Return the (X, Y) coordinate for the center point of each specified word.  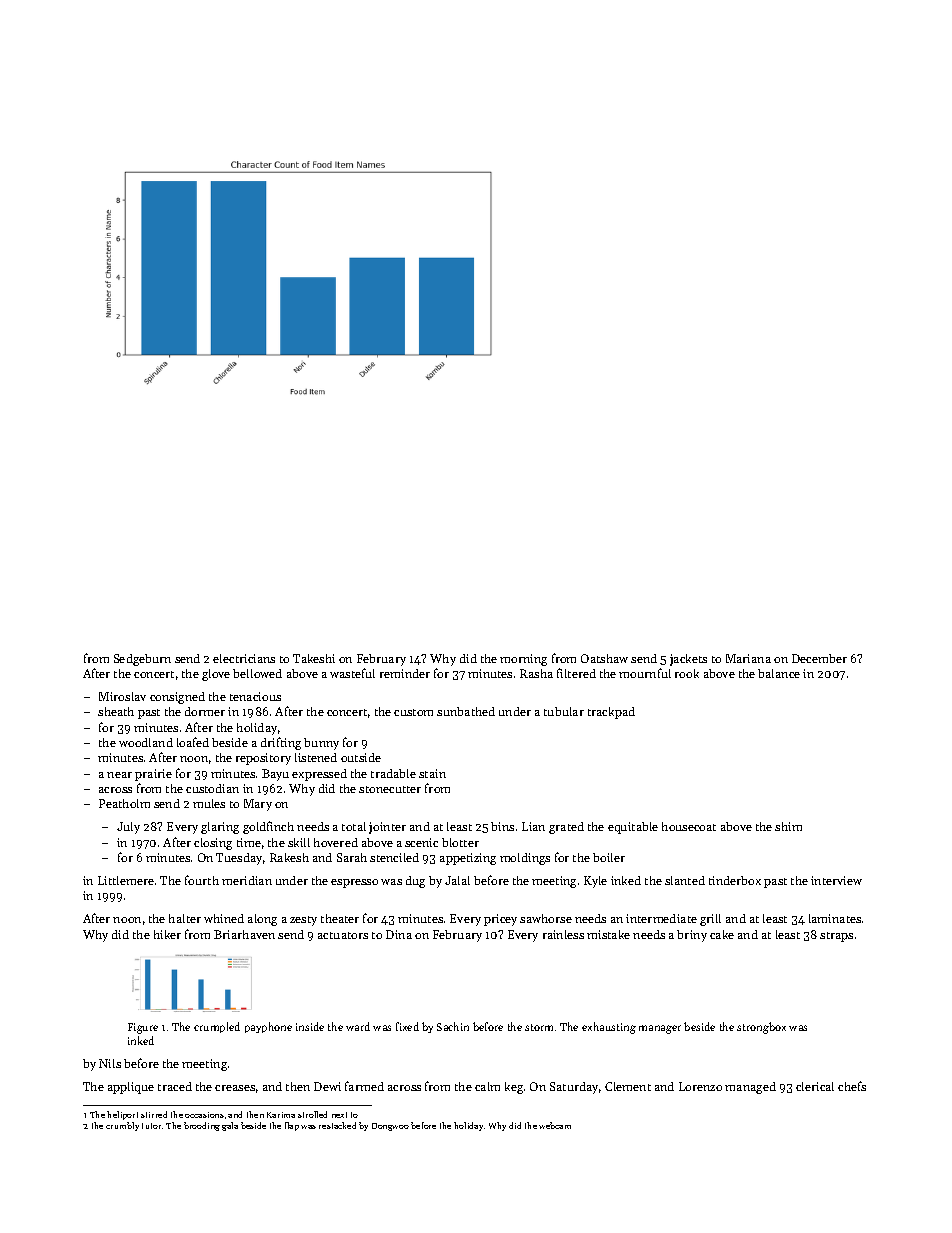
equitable (633, 828)
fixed (407, 1026)
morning (523, 660)
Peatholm (124, 803)
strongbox (761, 1028)
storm (539, 1027)
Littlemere (126, 880)
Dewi (327, 1086)
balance (779, 673)
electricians (244, 658)
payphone (268, 1027)
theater (340, 918)
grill (710, 920)
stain (432, 773)
